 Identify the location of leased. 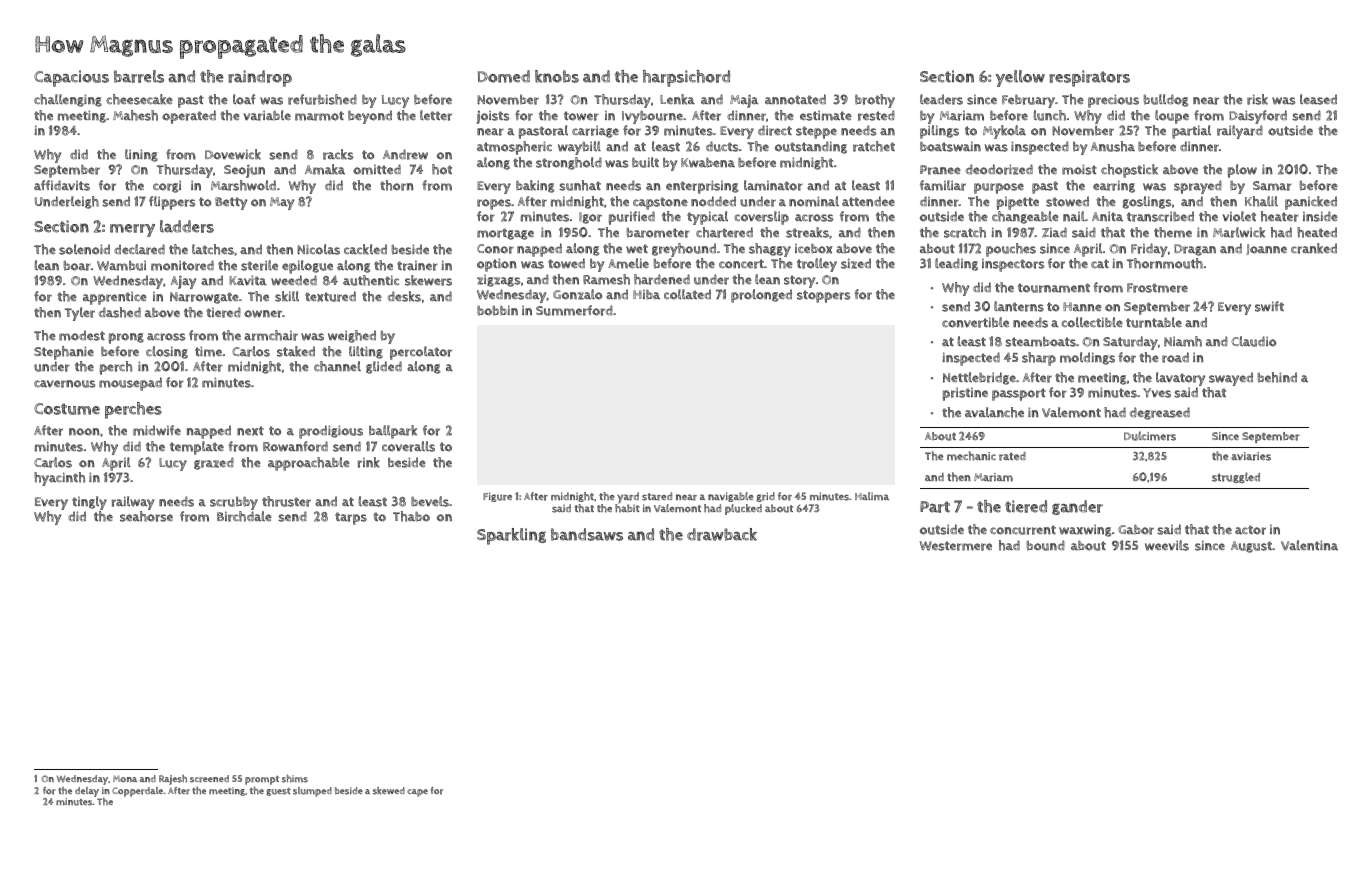
(1318, 99).
